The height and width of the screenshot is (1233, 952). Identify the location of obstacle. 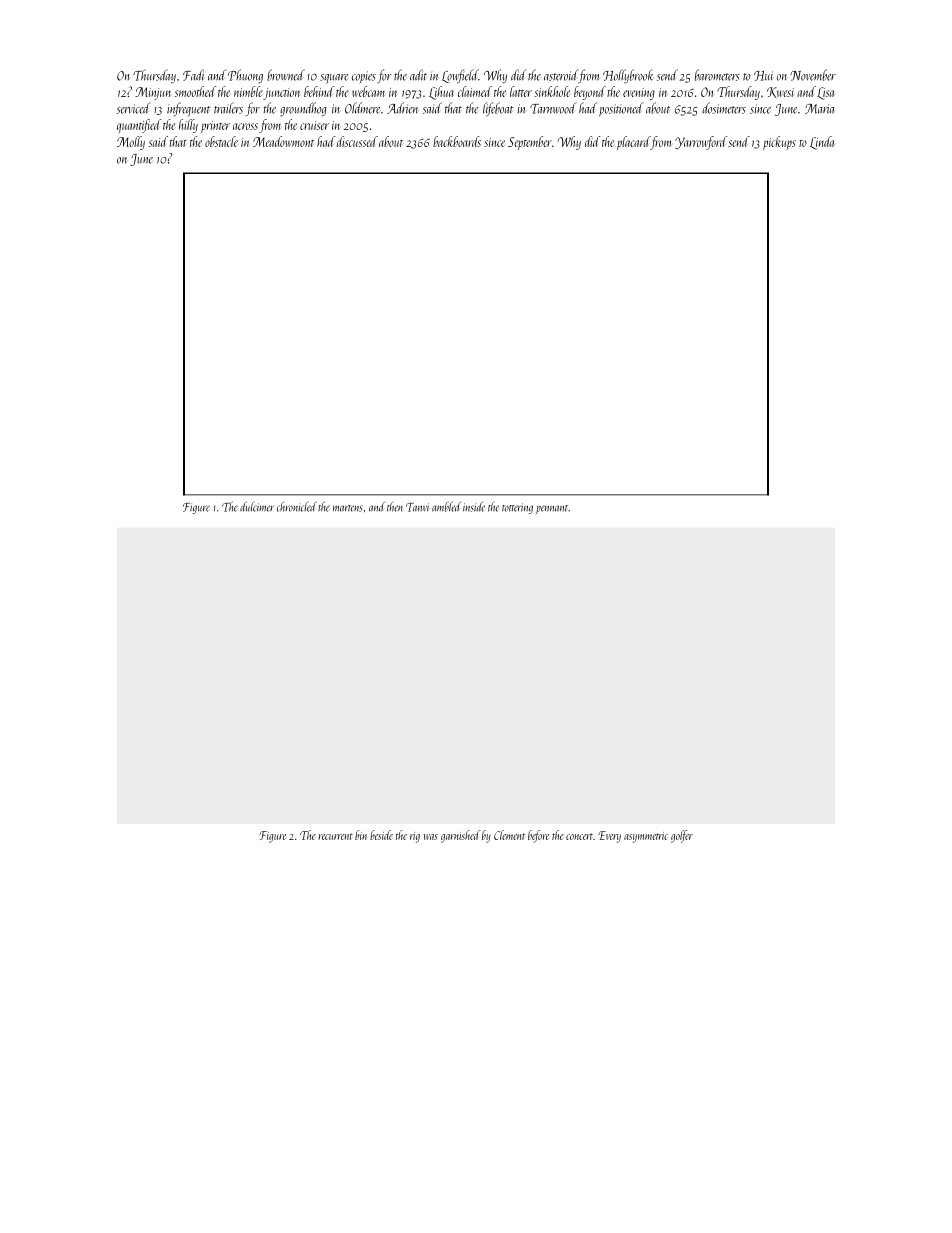
(221, 141).
